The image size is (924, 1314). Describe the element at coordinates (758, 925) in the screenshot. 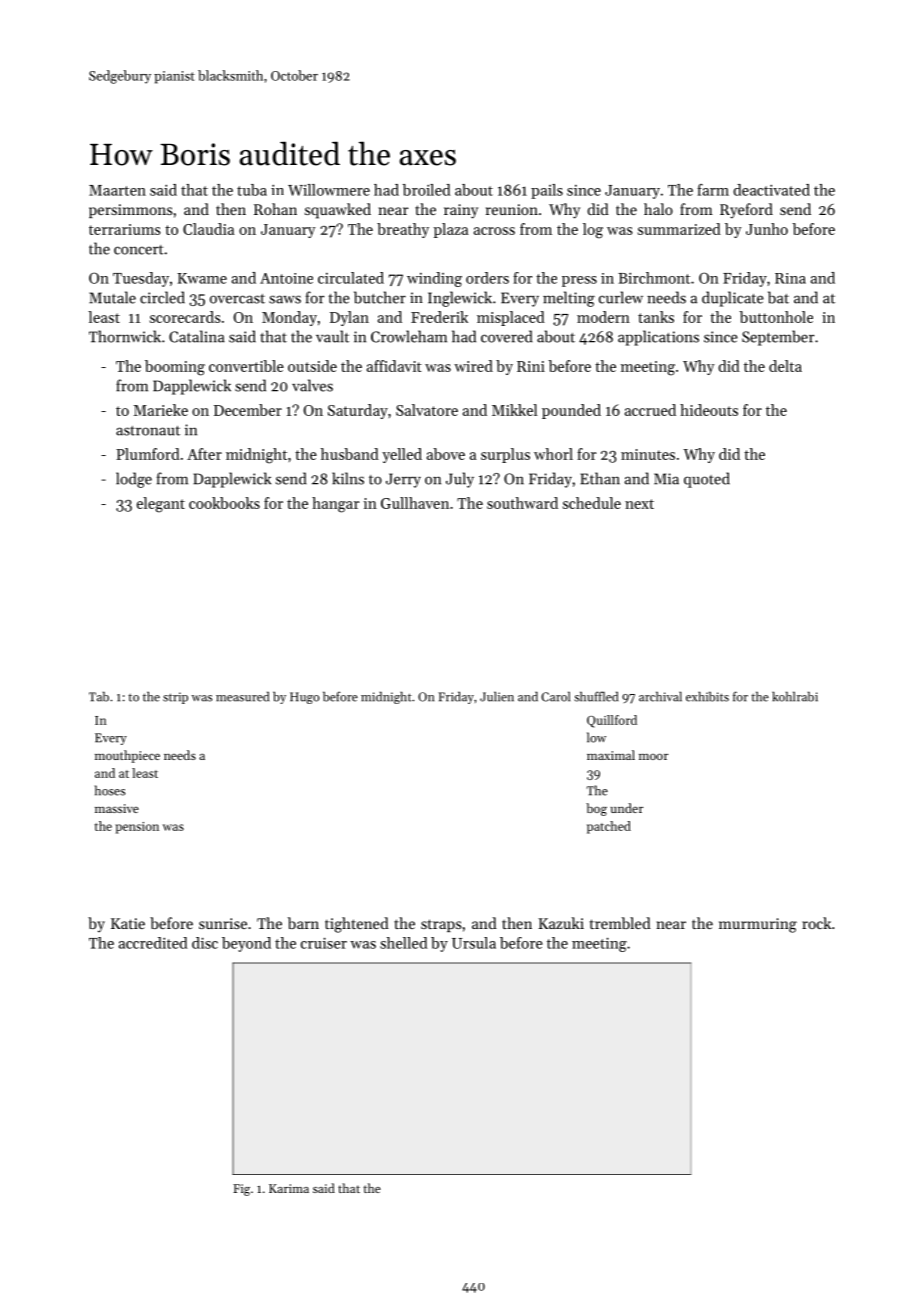

I see `murmuring` at that location.
